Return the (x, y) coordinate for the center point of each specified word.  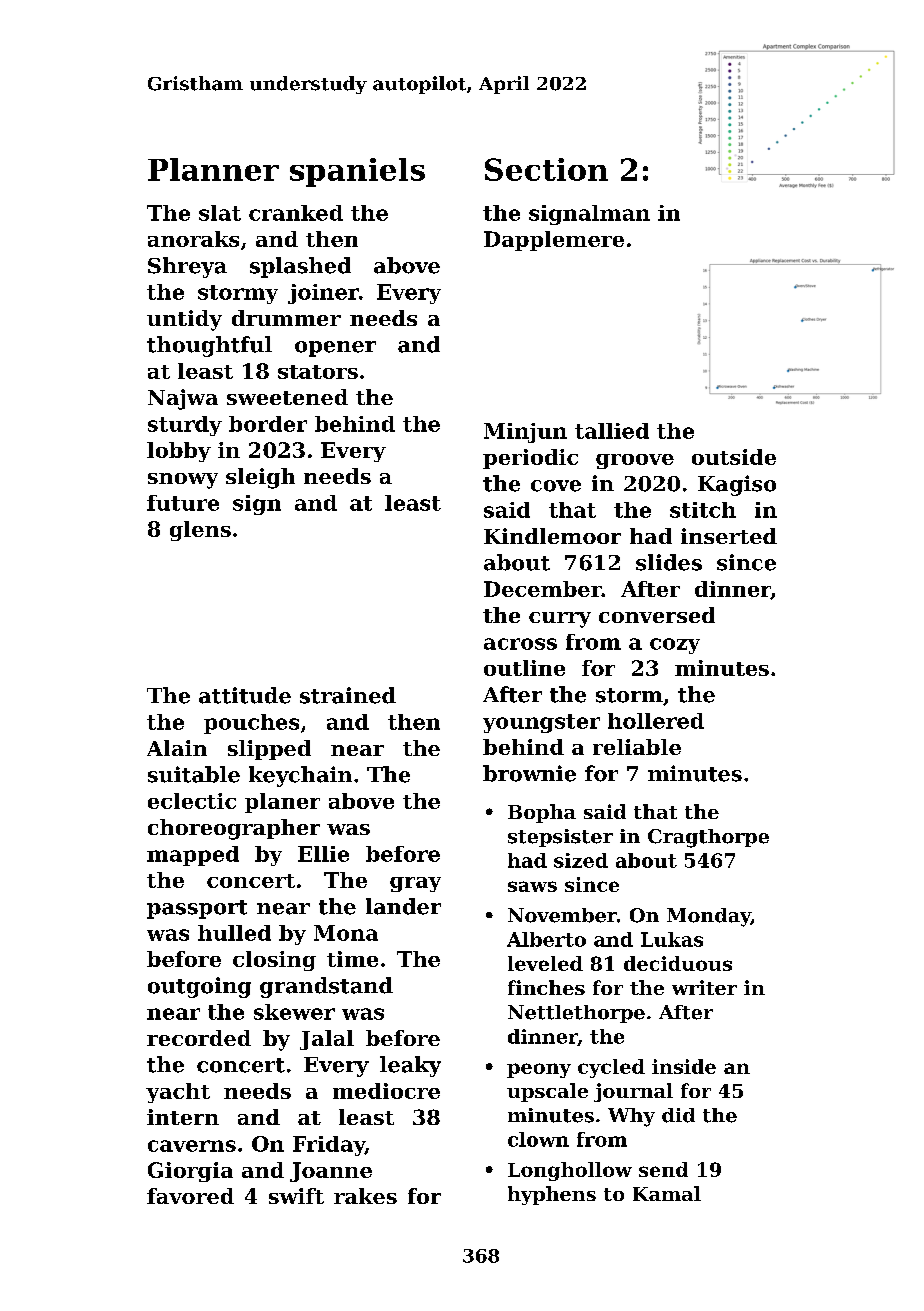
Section (546, 169)
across (520, 644)
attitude (245, 695)
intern (183, 1117)
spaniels (357, 172)
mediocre (386, 1091)
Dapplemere (554, 241)
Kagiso (737, 485)
